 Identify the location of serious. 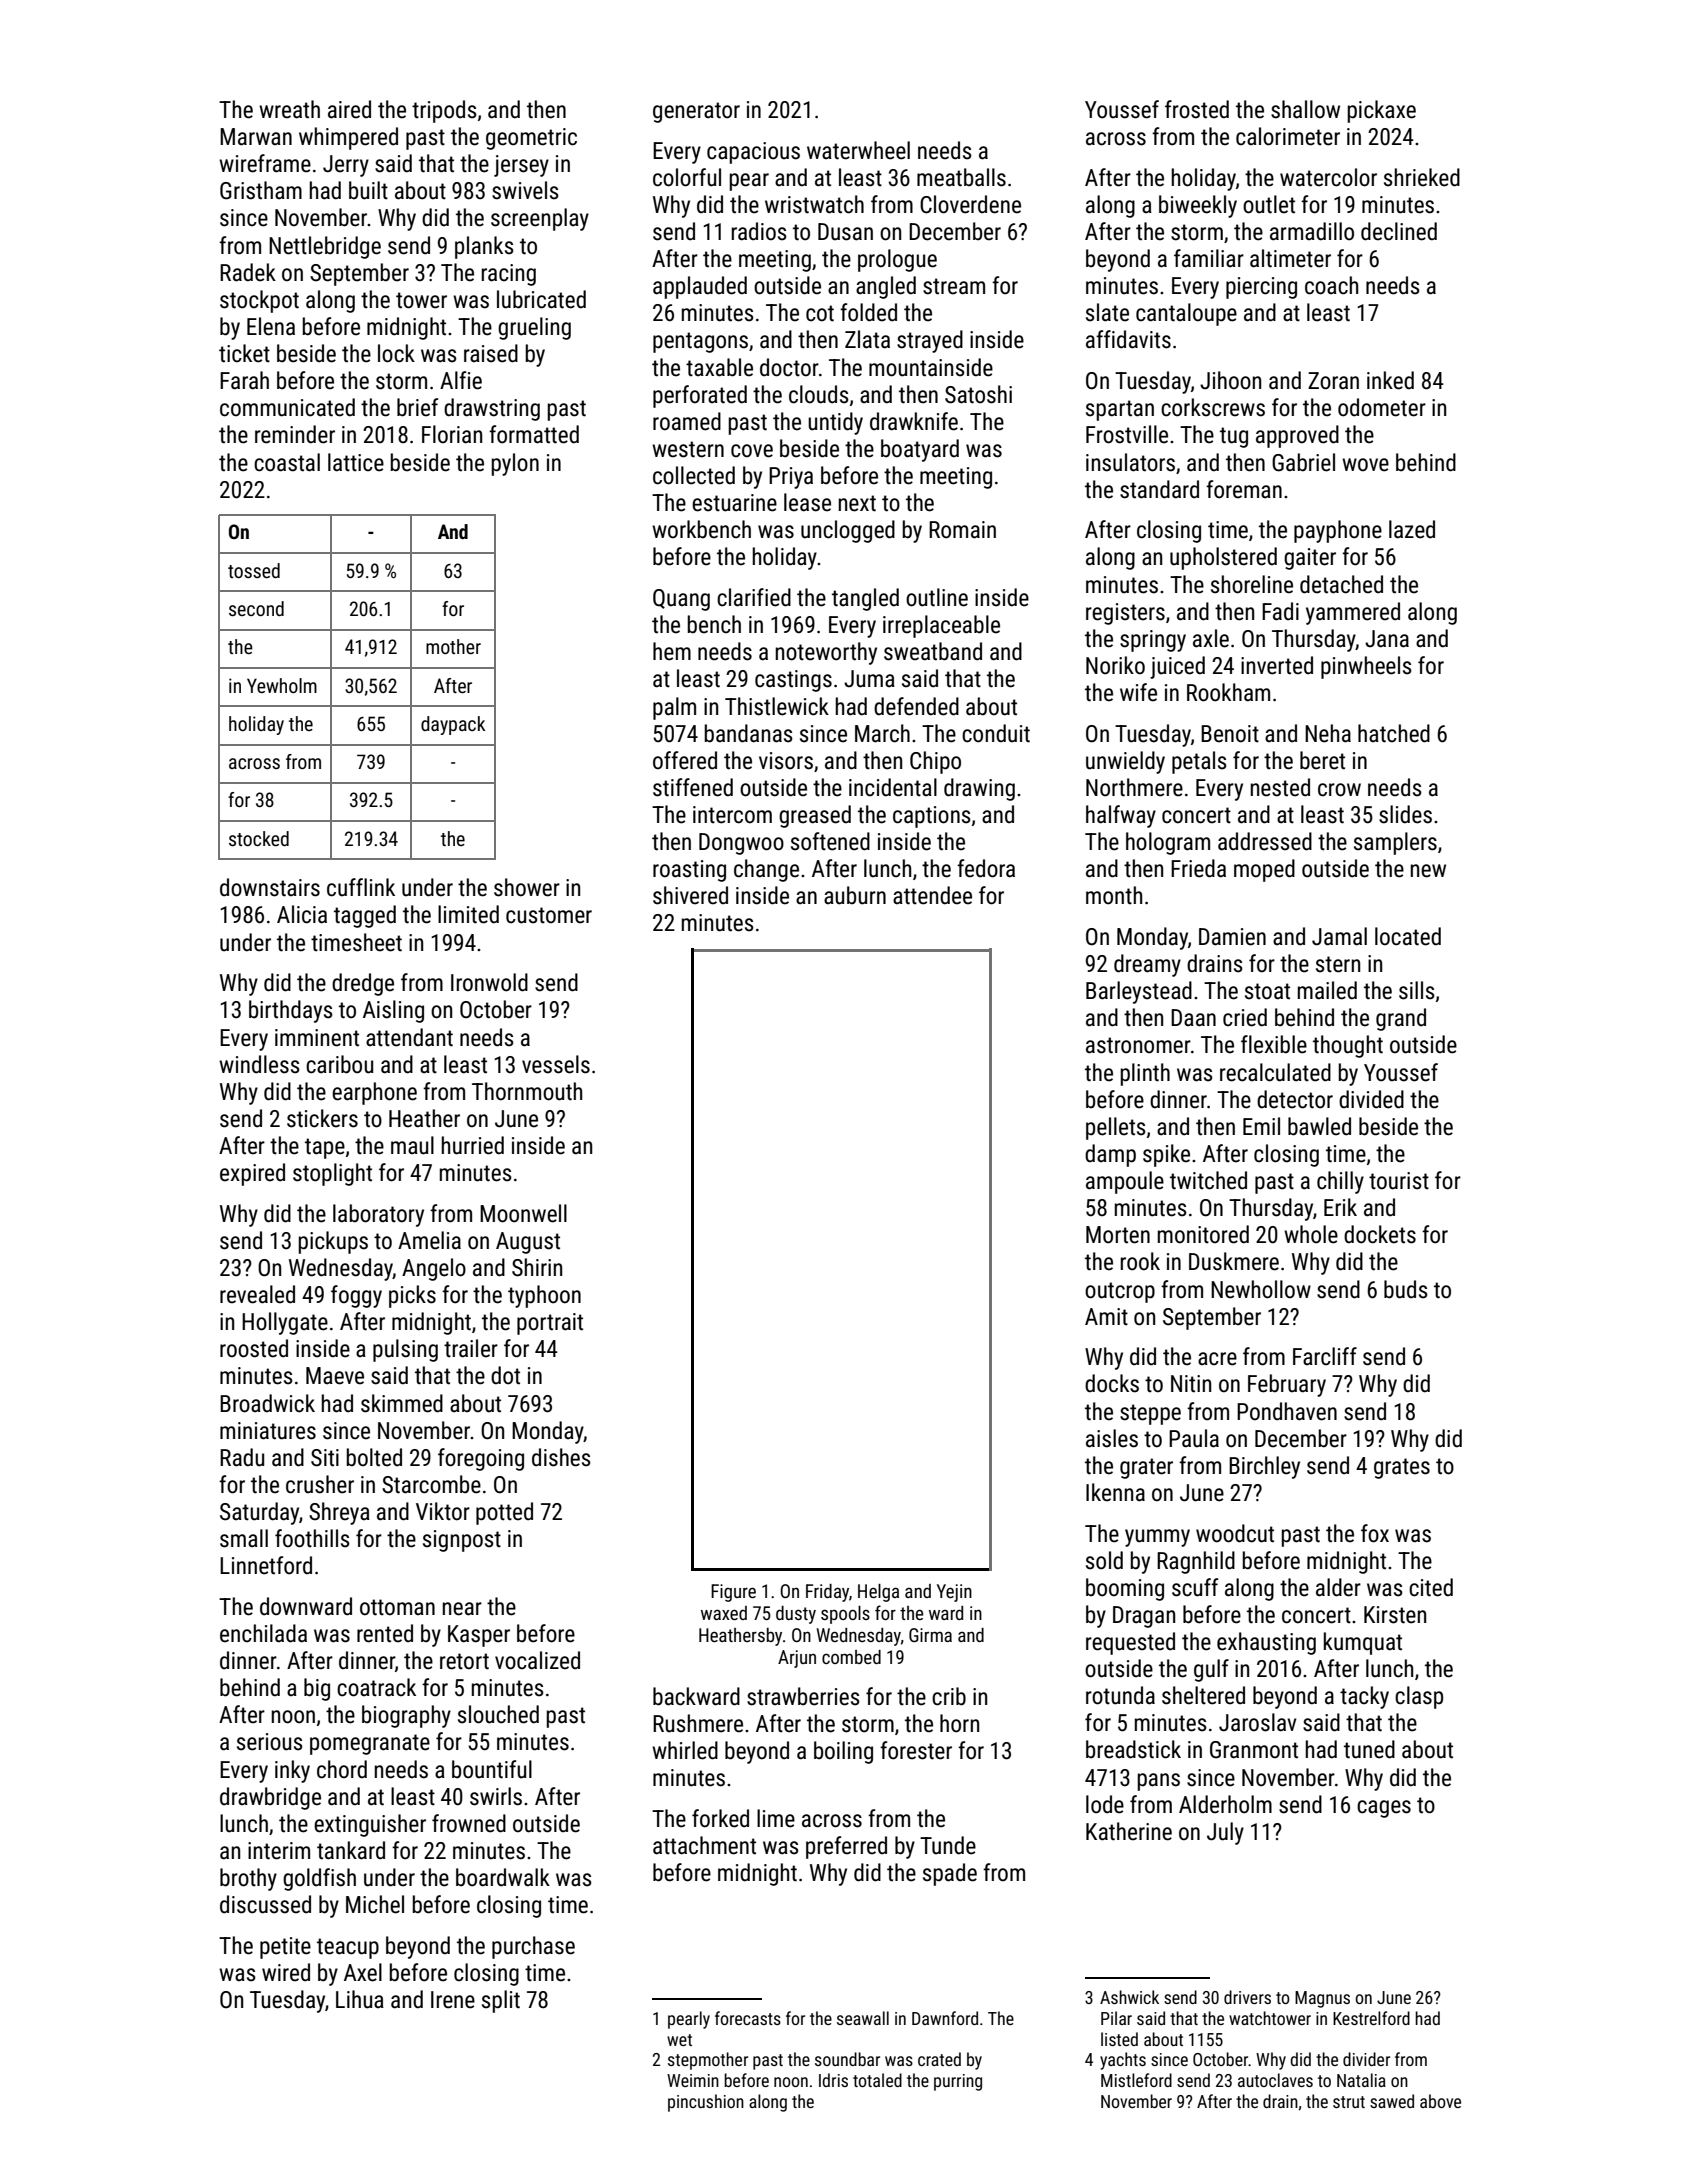
(270, 1742).
